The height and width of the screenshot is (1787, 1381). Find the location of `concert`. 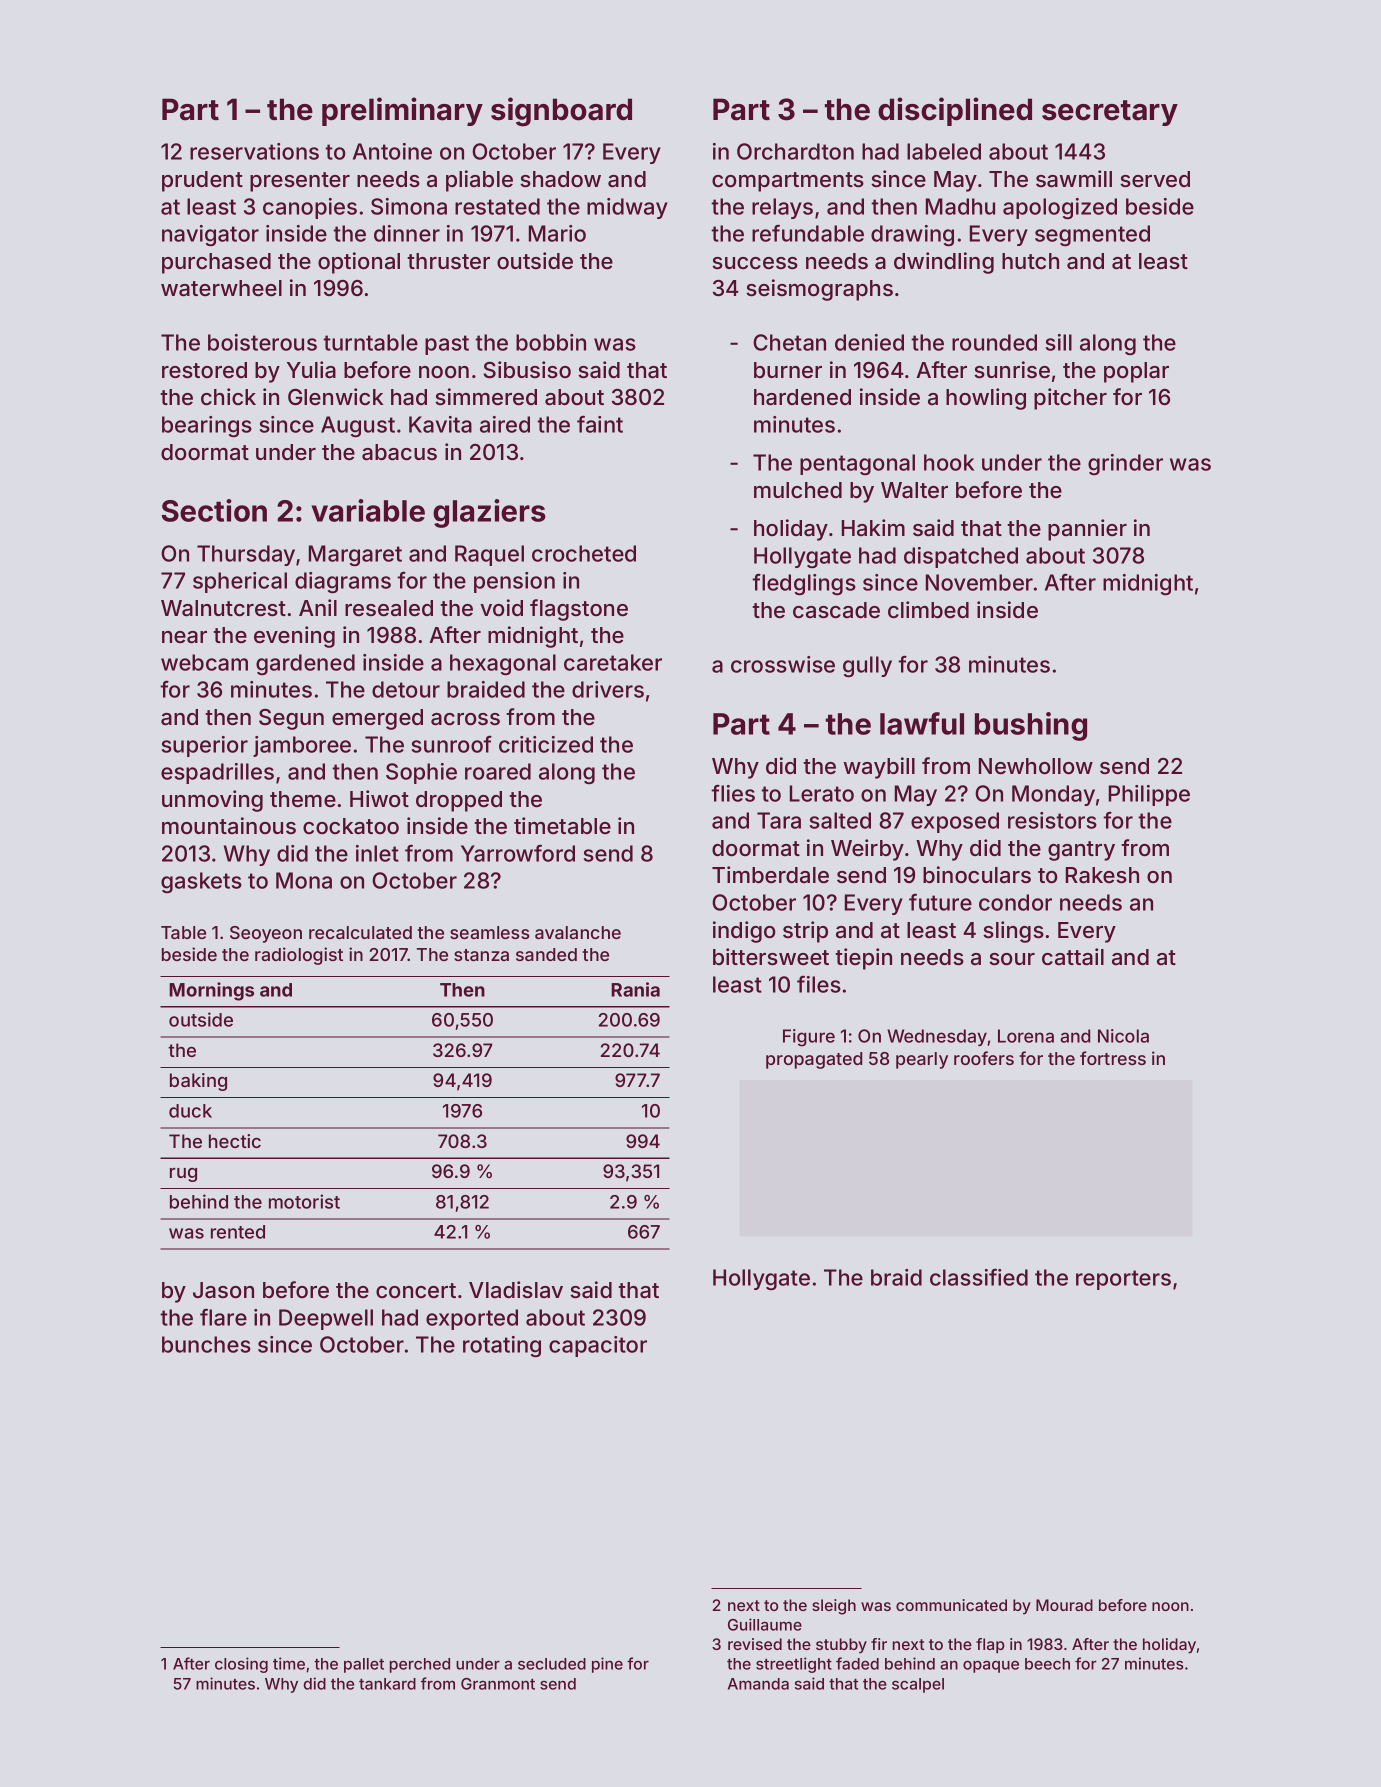

concert is located at coordinates (416, 1290).
